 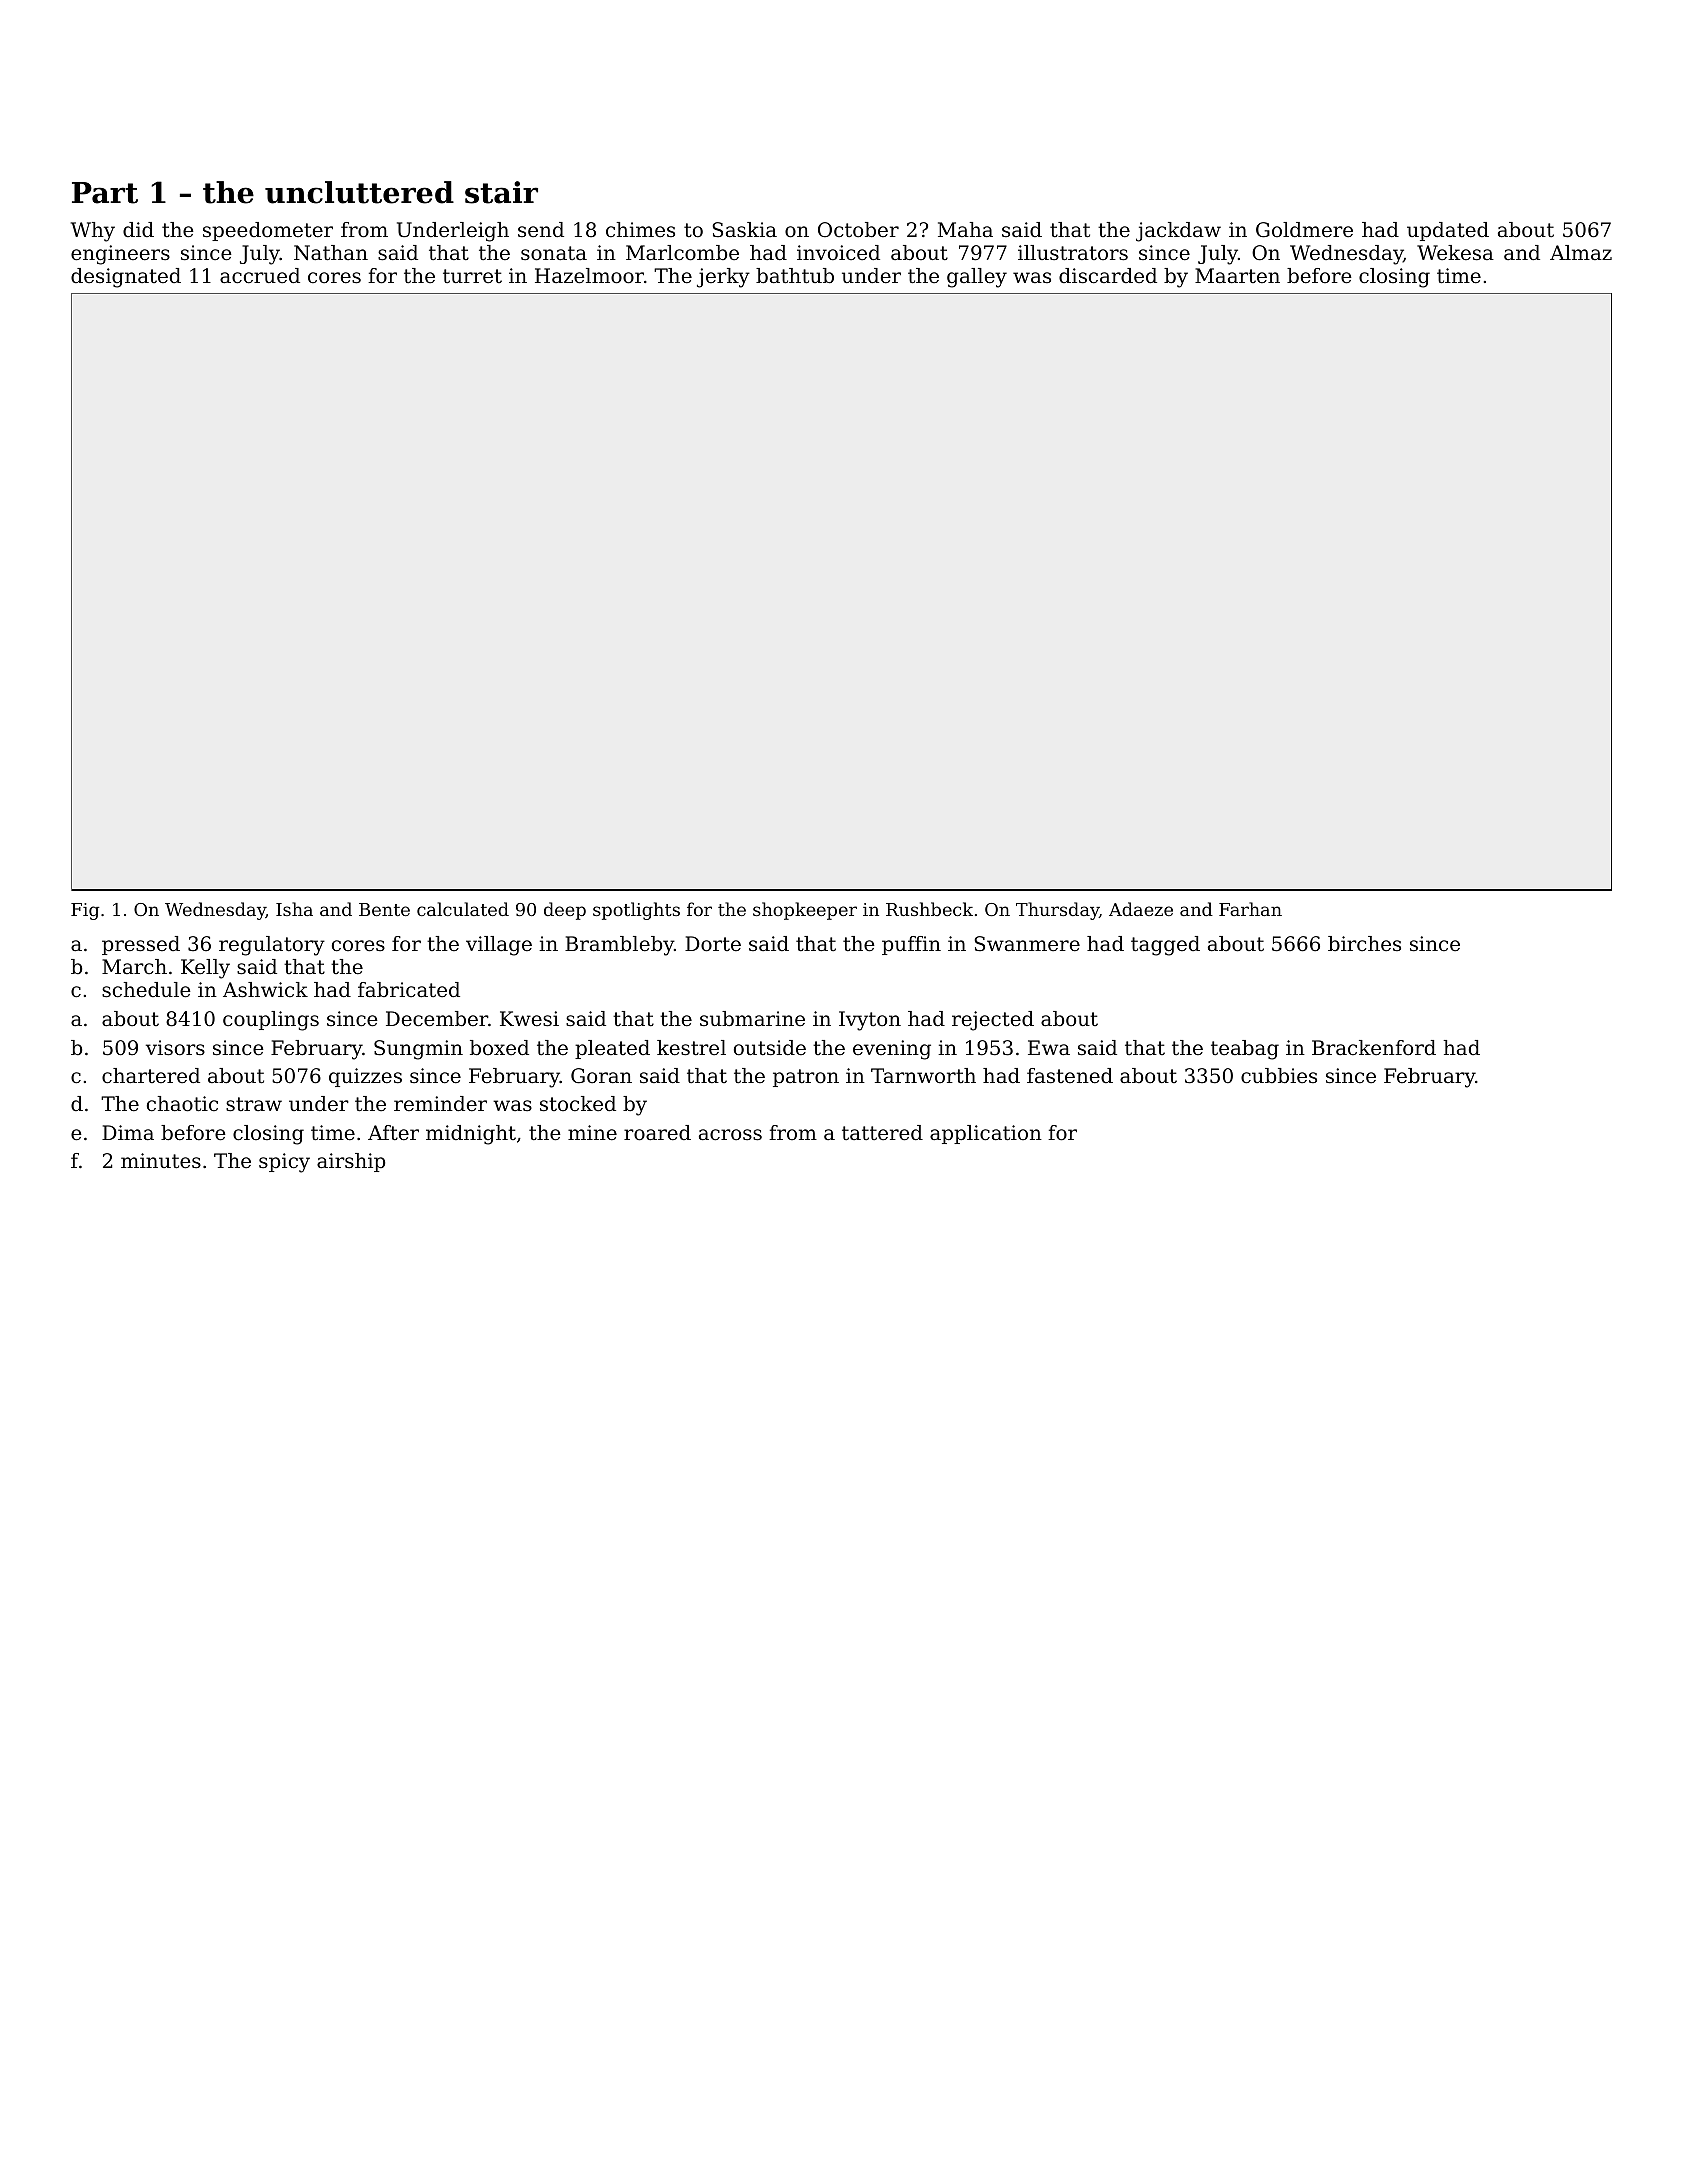 What do you see at coordinates (85, 911) in the document?
I see `Fig` at bounding box center [85, 911].
